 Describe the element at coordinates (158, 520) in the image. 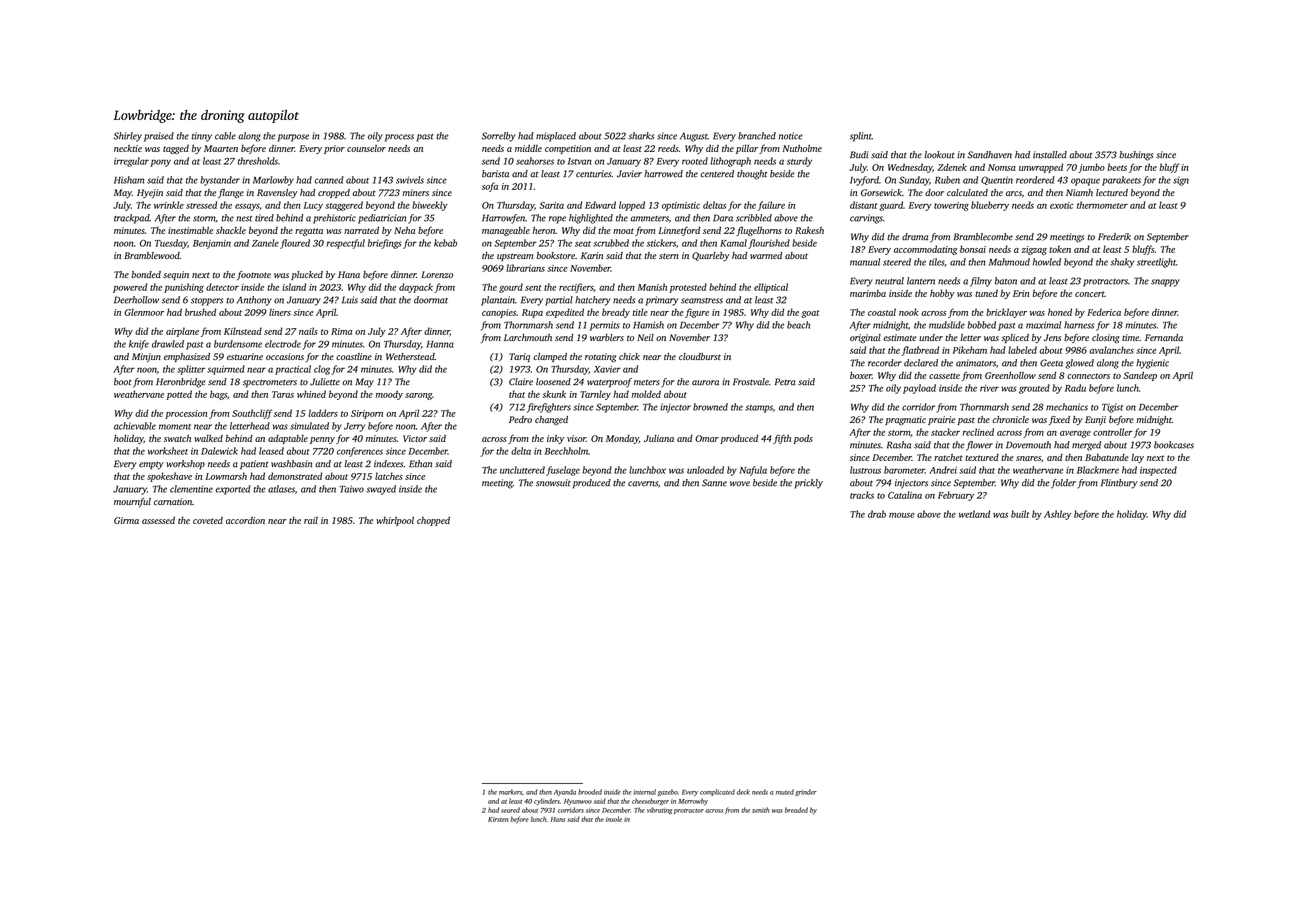

I see `assessed` at that location.
